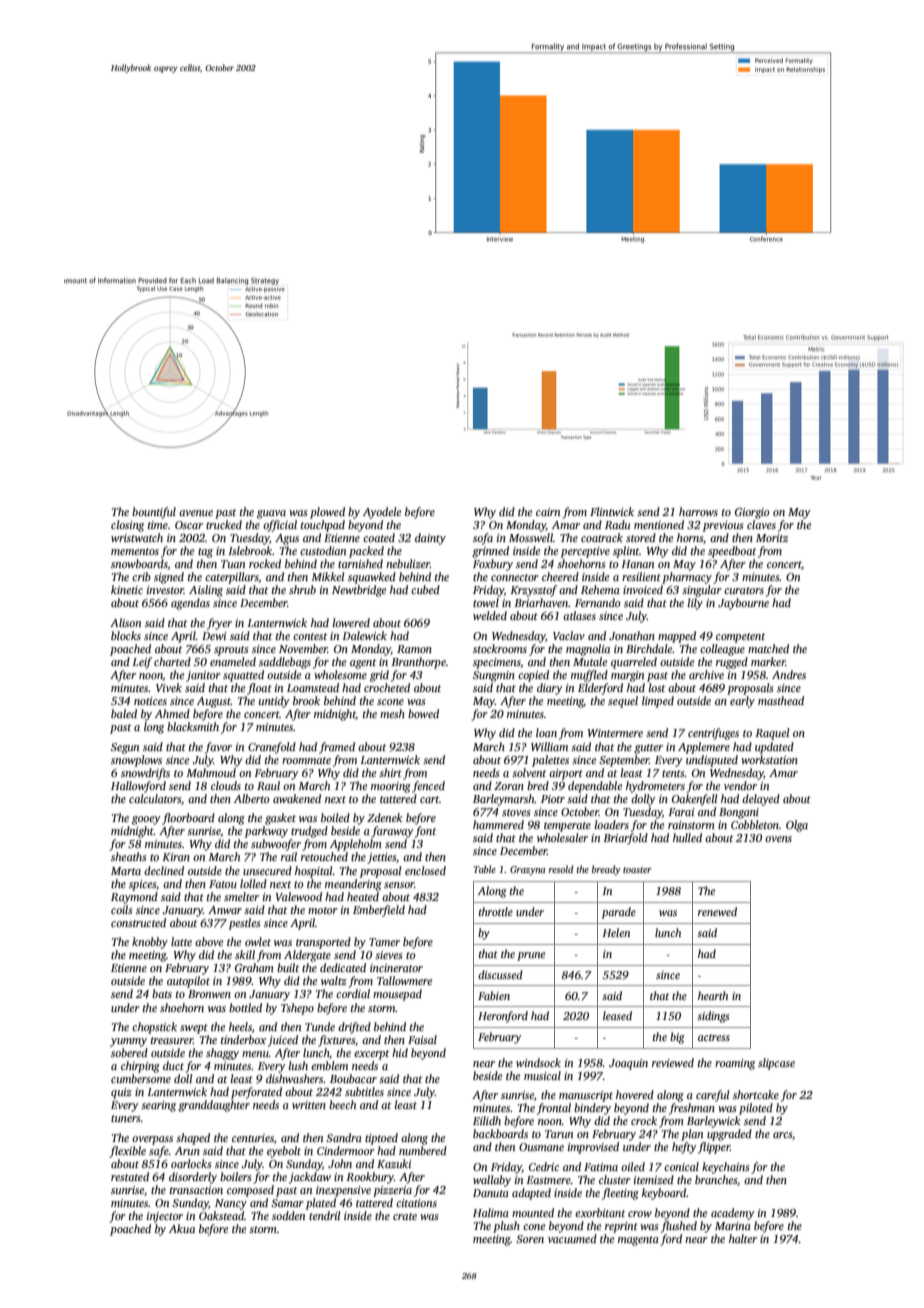 The width and height of the screenshot is (924, 1308). What do you see at coordinates (752, 513) in the screenshot?
I see `Giorgio` at bounding box center [752, 513].
